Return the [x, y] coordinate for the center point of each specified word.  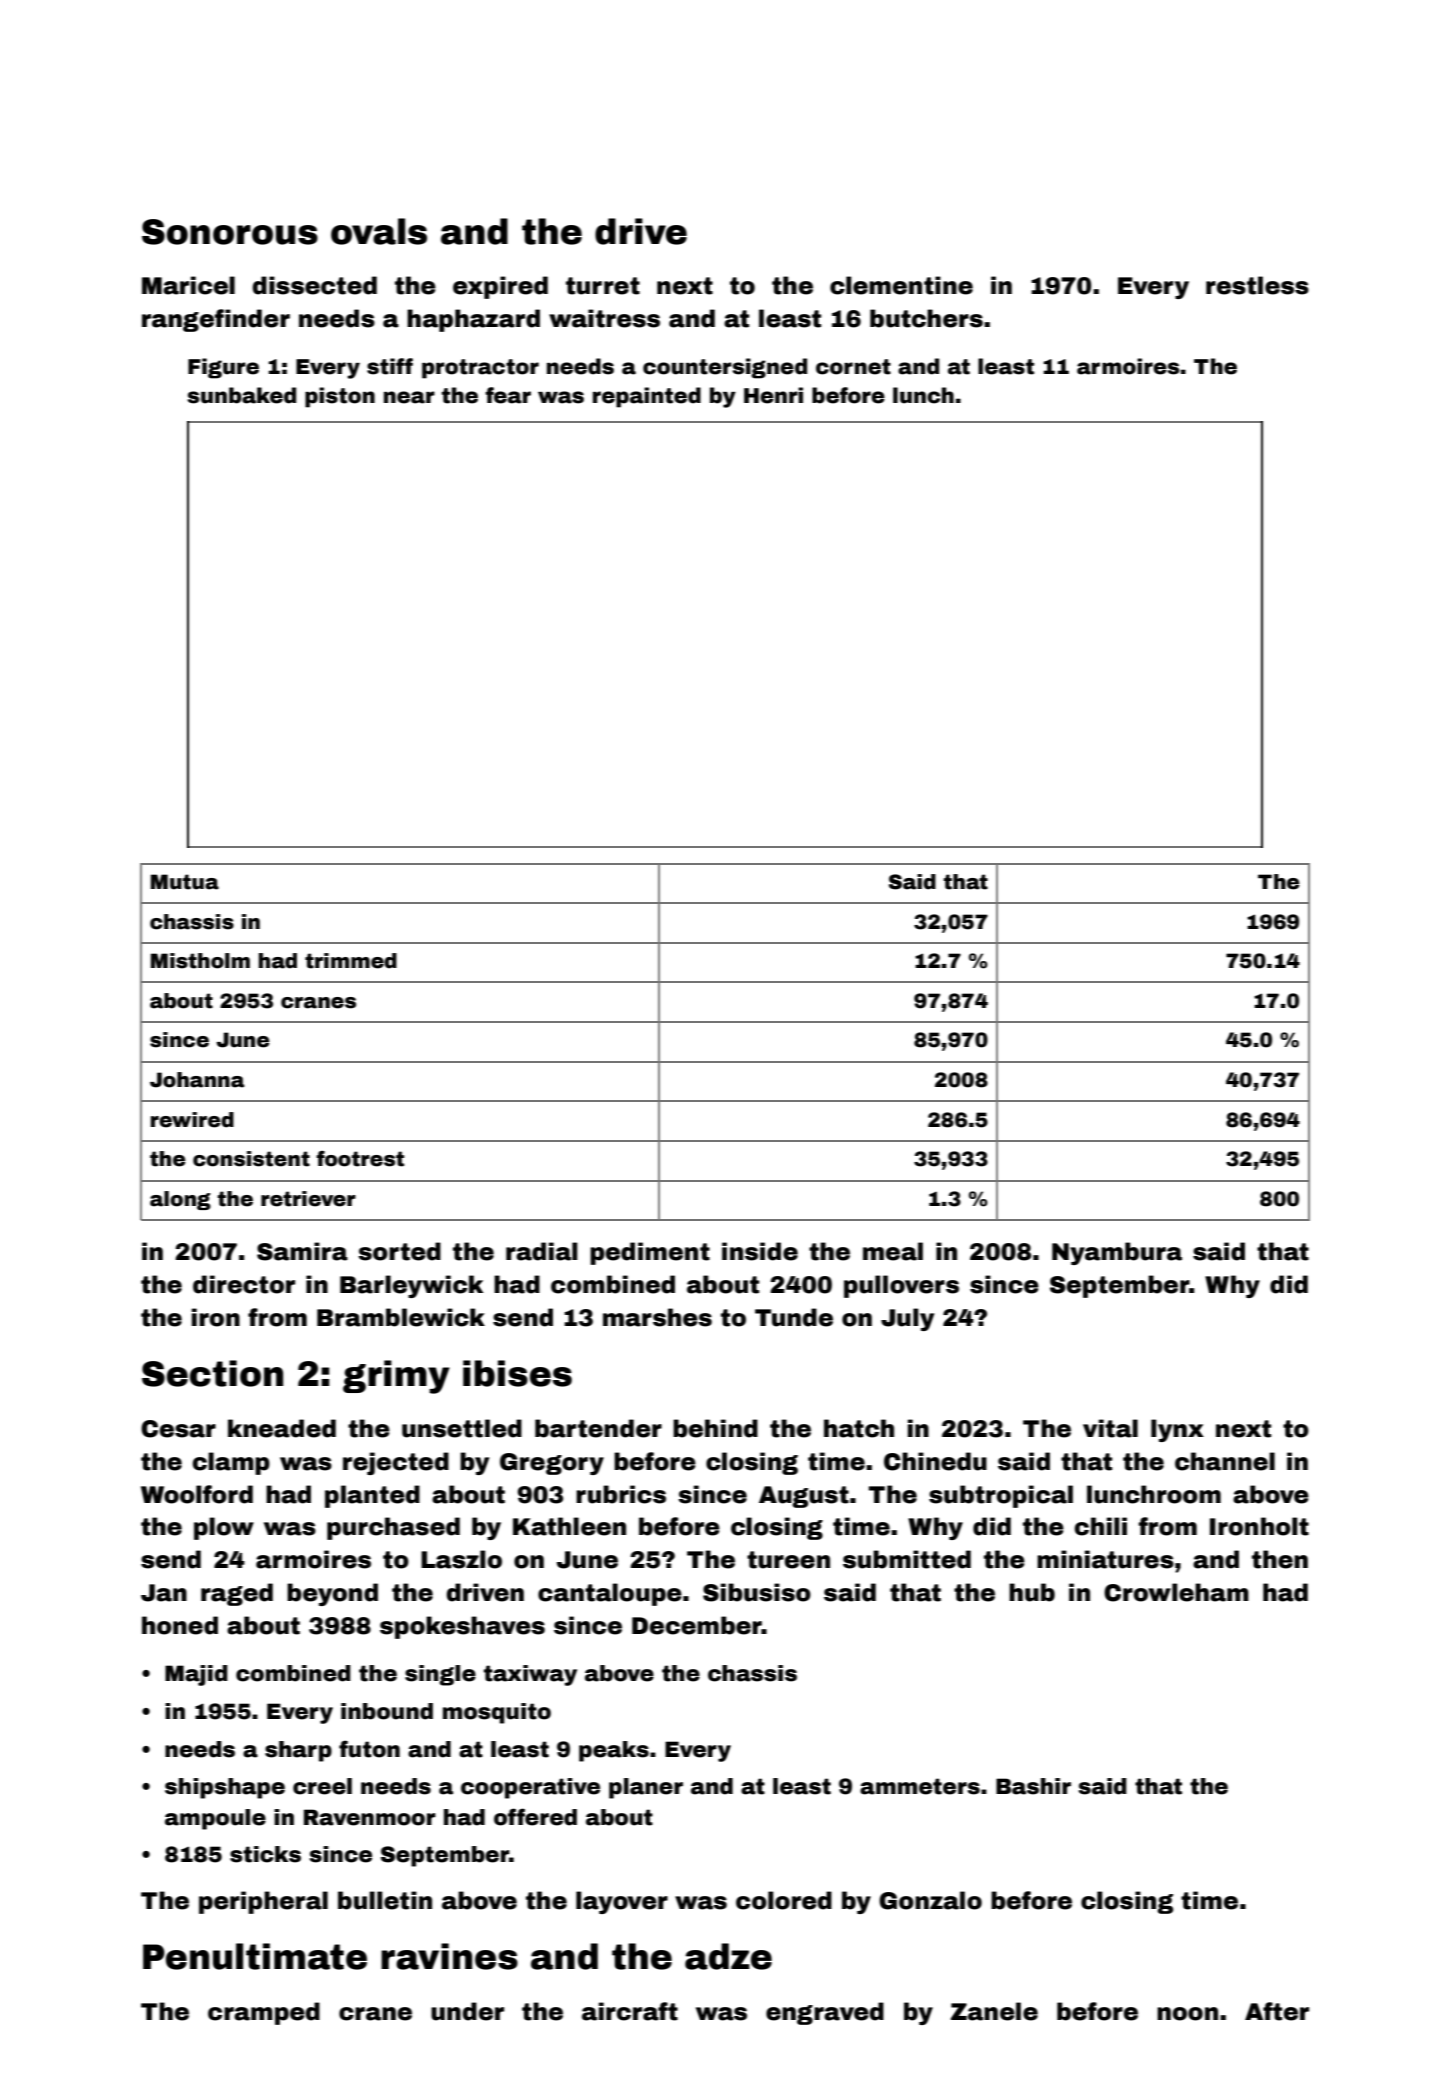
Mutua [185, 882]
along [180, 1200]
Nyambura [1117, 1253]
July [907, 1319]
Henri [773, 395]
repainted [647, 397]
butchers [926, 318]
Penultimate [255, 1956]
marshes [657, 1317]
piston [340, 397]
